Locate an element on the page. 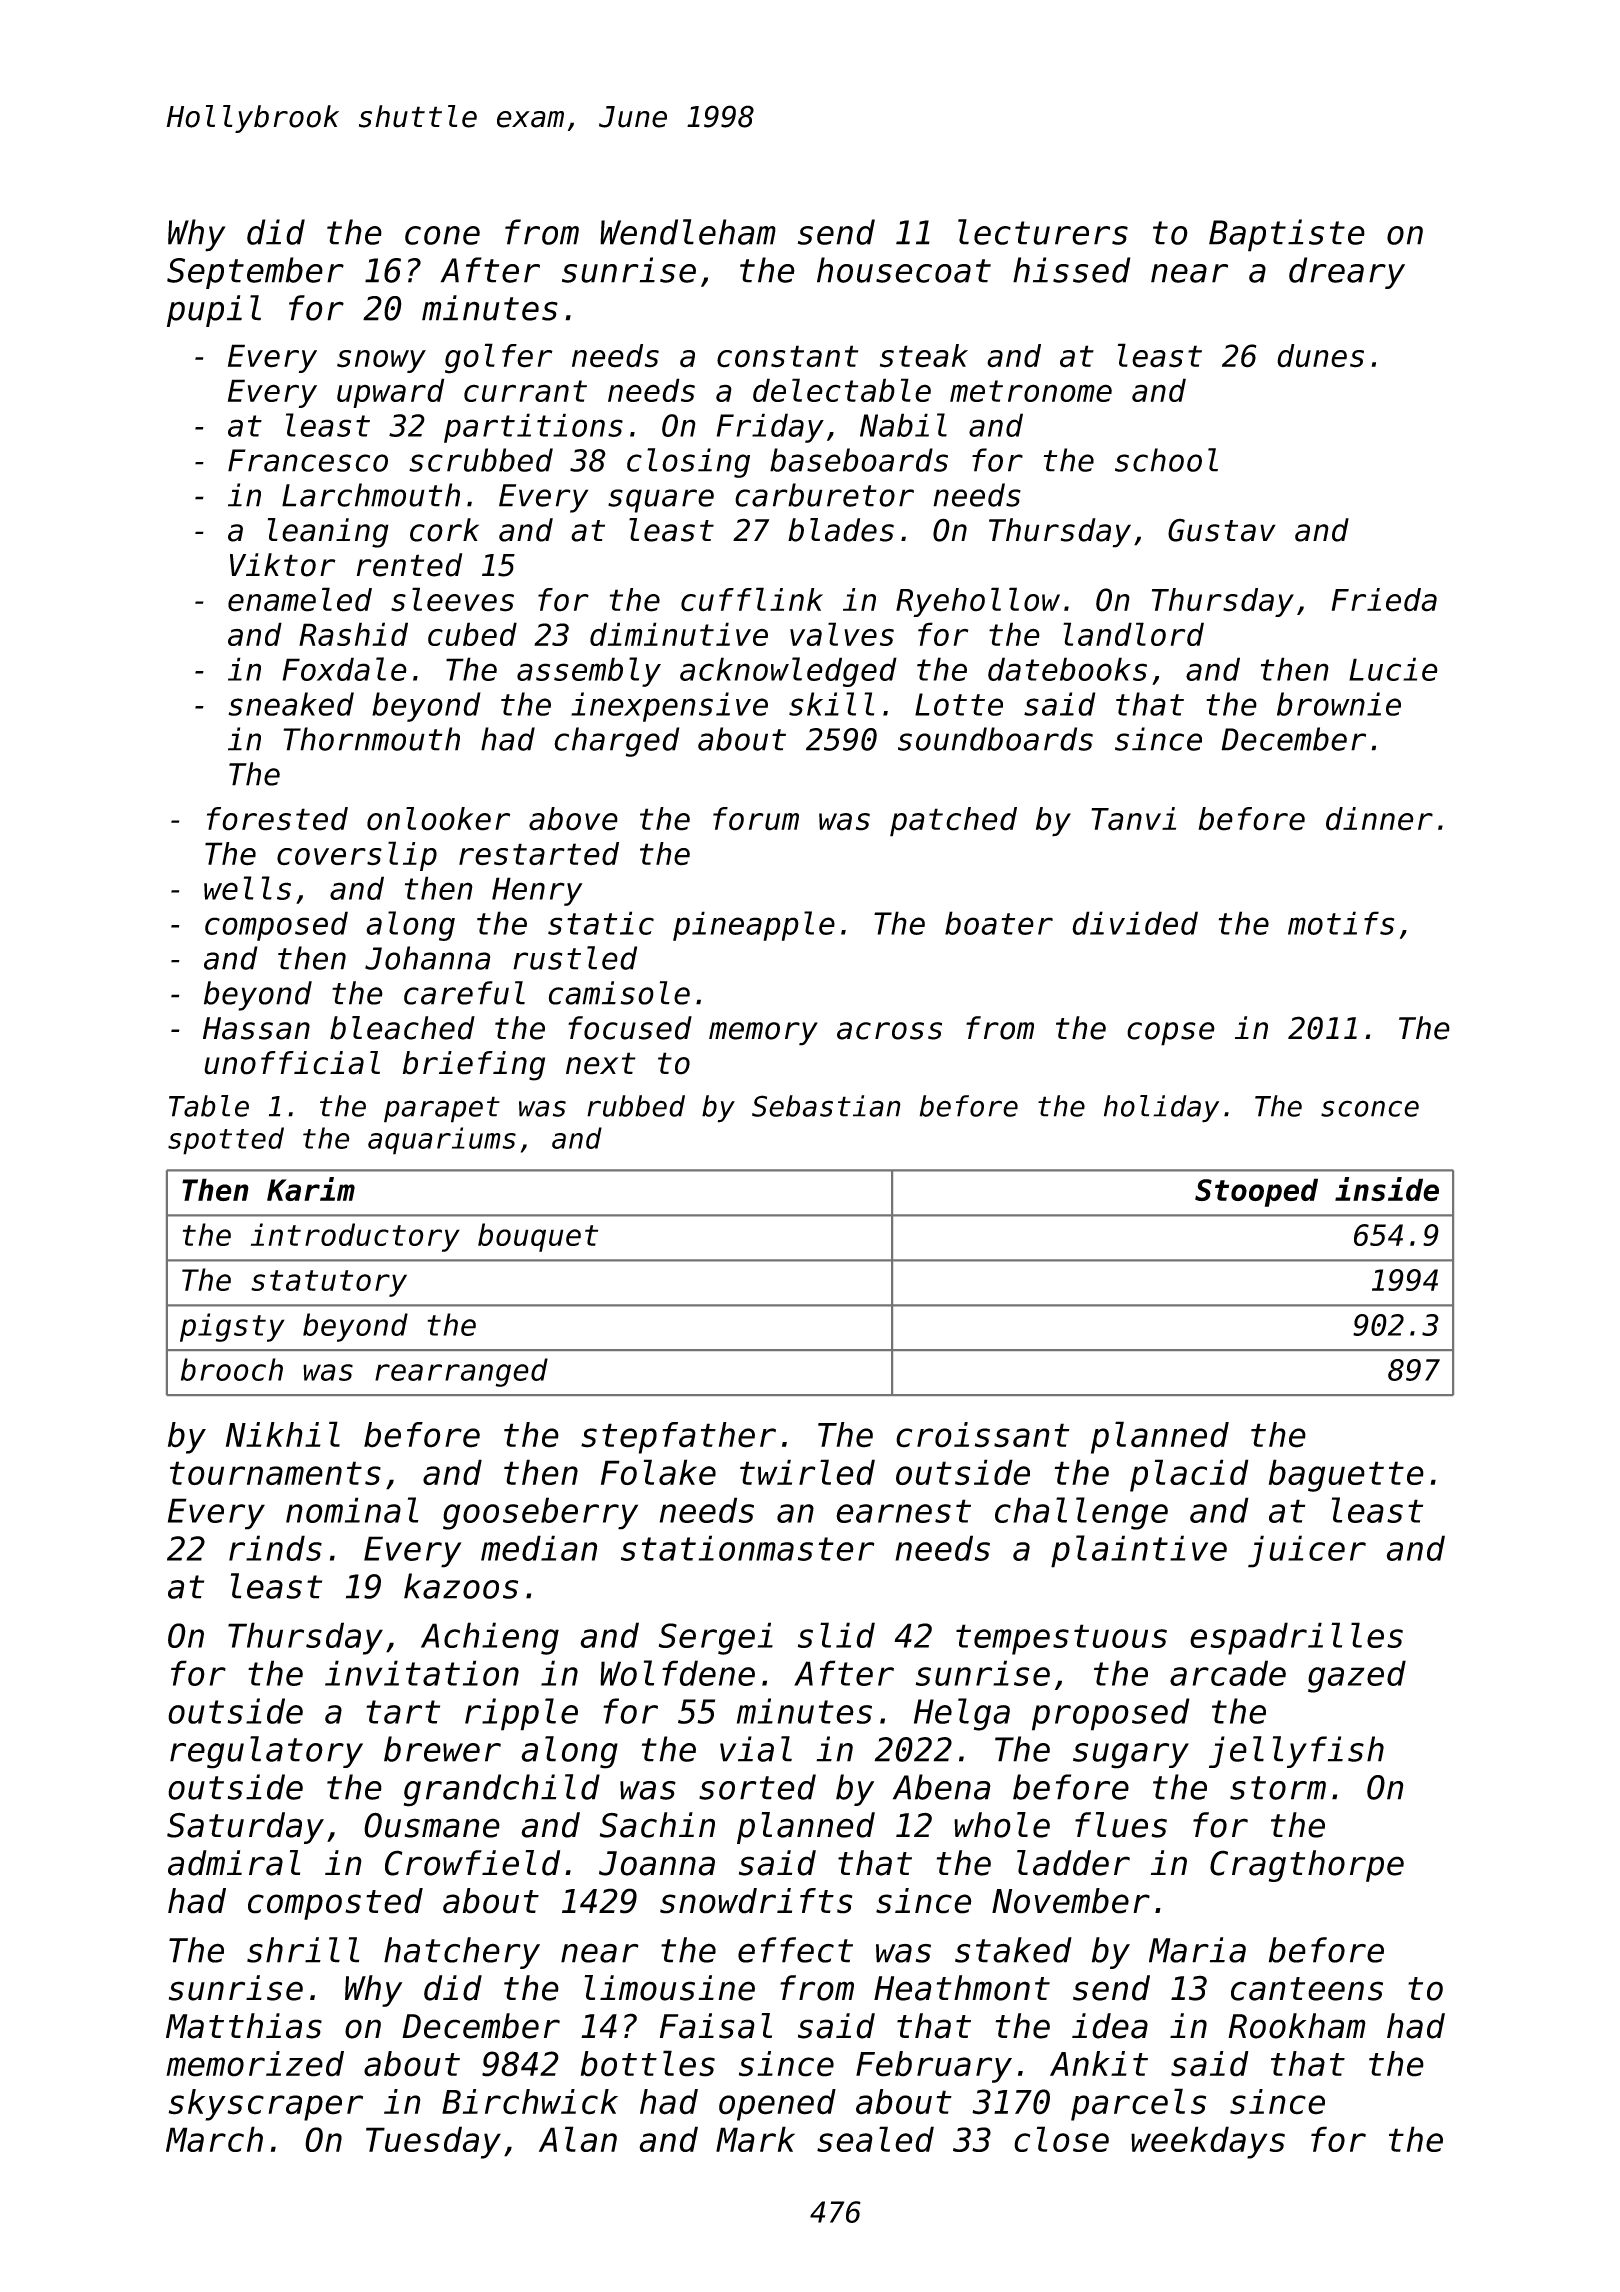 The image size is (1620, 2292). arcade is located at coordinates (1228, 1673).
